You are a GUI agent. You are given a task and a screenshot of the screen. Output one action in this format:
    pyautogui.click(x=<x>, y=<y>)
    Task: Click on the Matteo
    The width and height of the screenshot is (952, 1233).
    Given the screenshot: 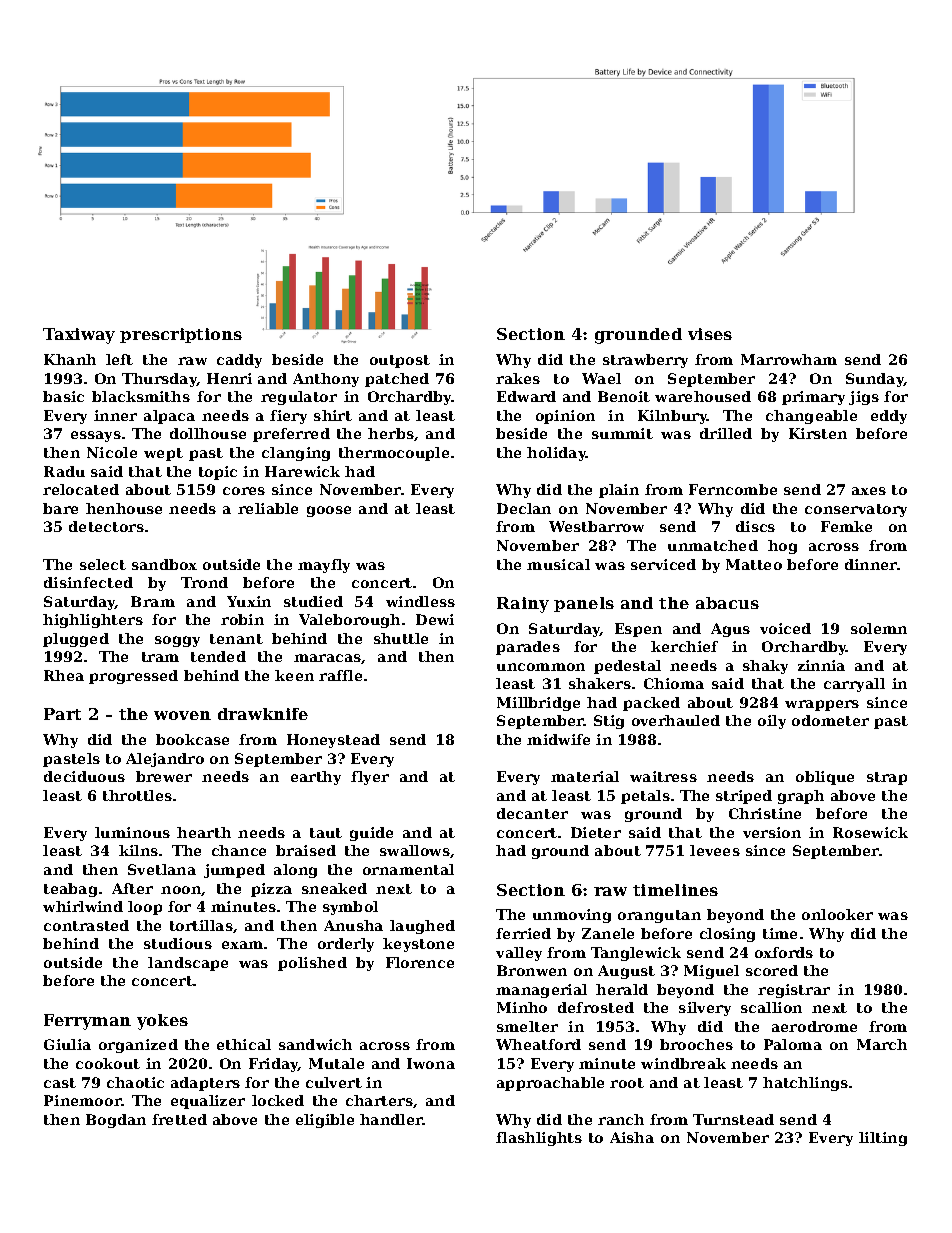 What is the action you would take?
    pyautogui.click(x=754, y=564)
